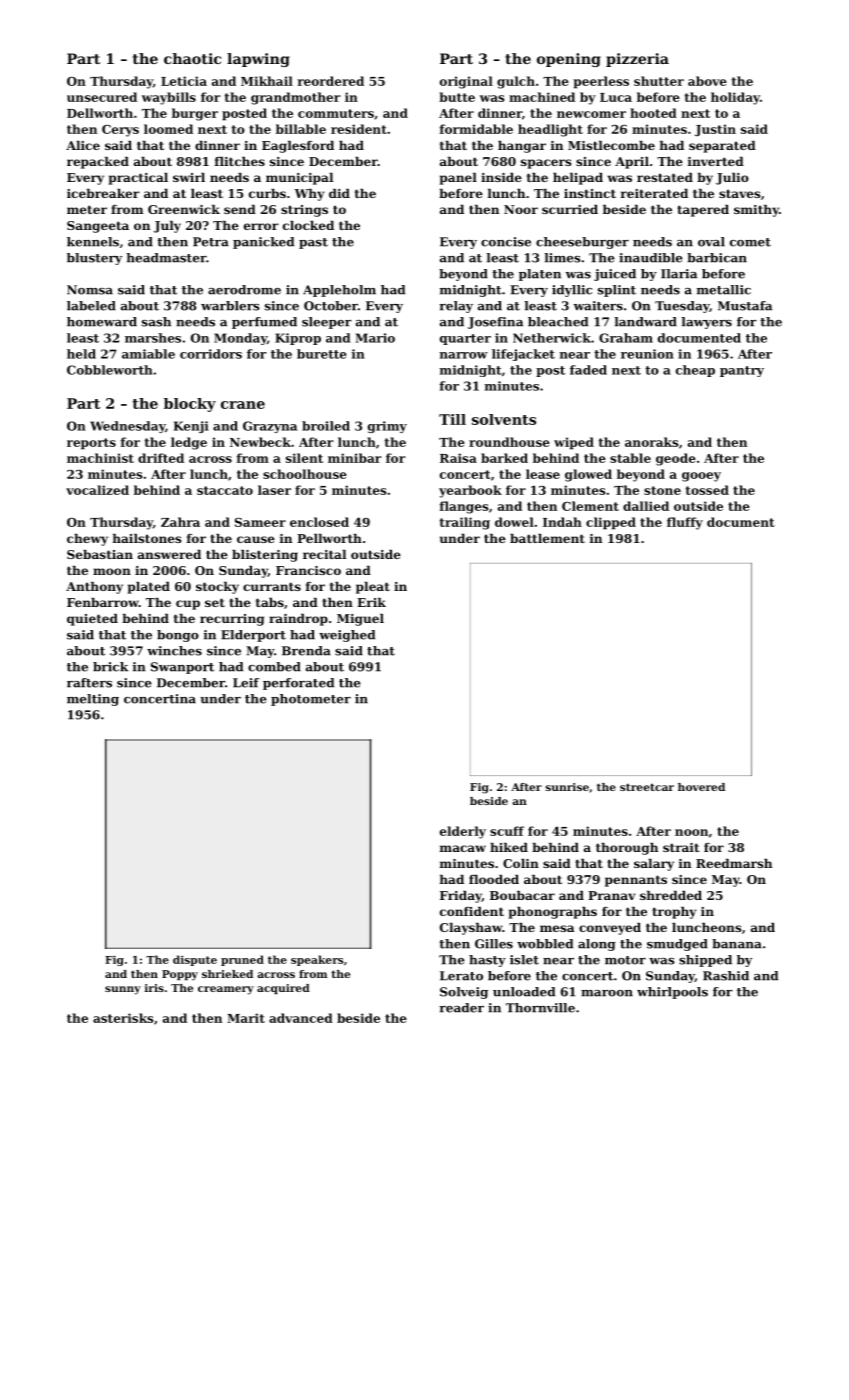  I want to click on Mustafa, so click(745, 306).
